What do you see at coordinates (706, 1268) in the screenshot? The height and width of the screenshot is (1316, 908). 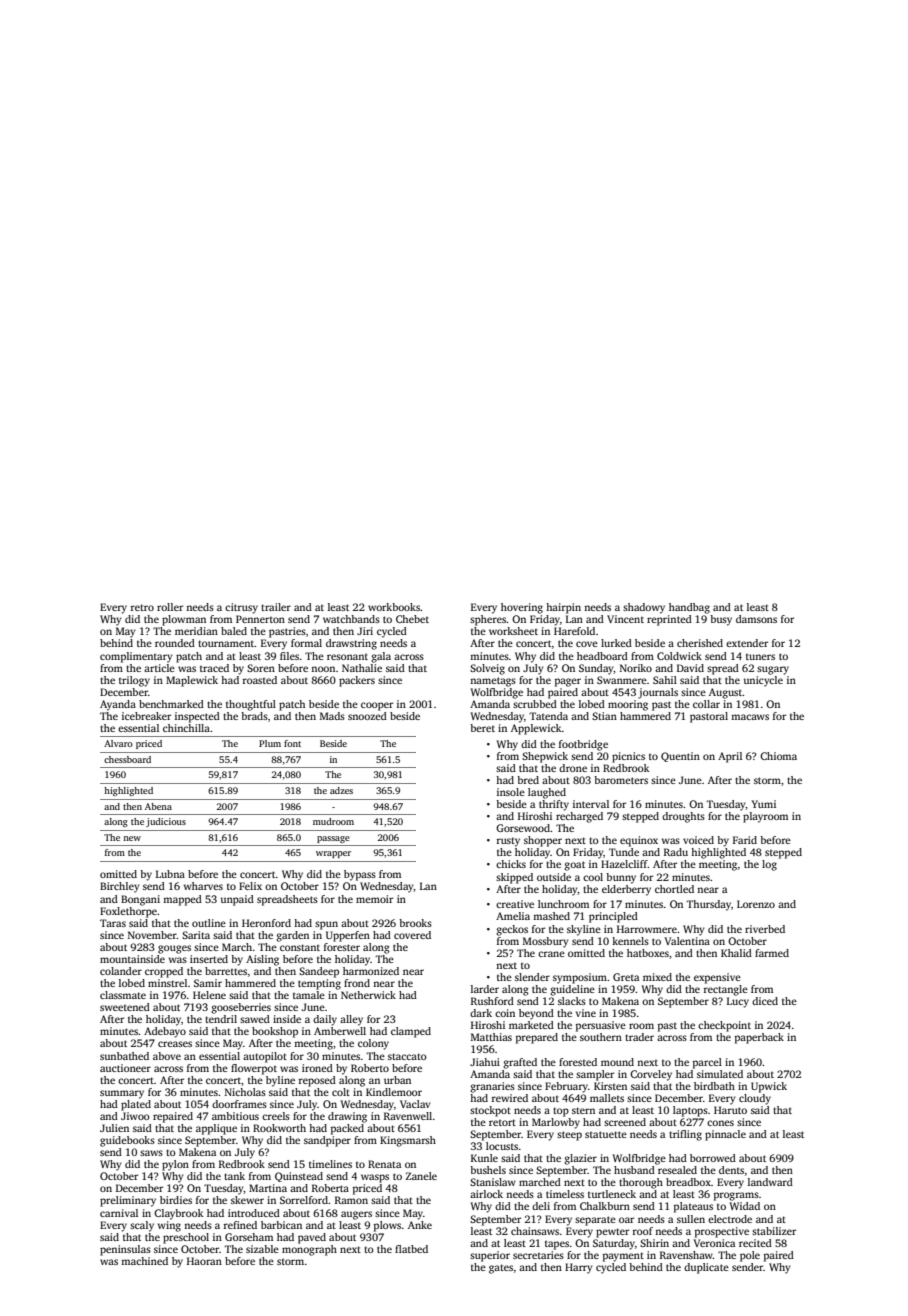 I see `duplicate` at bounding box center [706, 1268].
